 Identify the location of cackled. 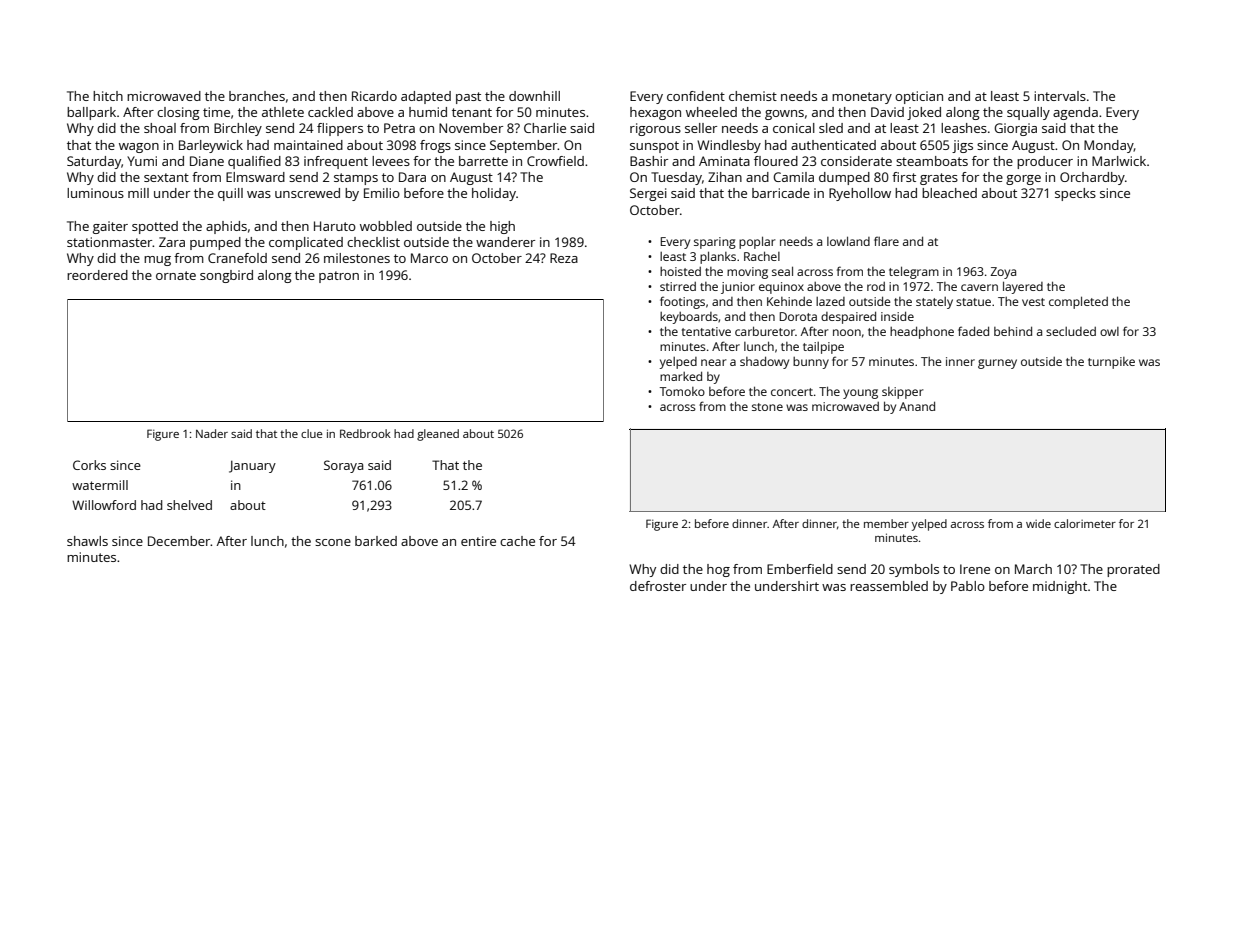
(330, 112).
